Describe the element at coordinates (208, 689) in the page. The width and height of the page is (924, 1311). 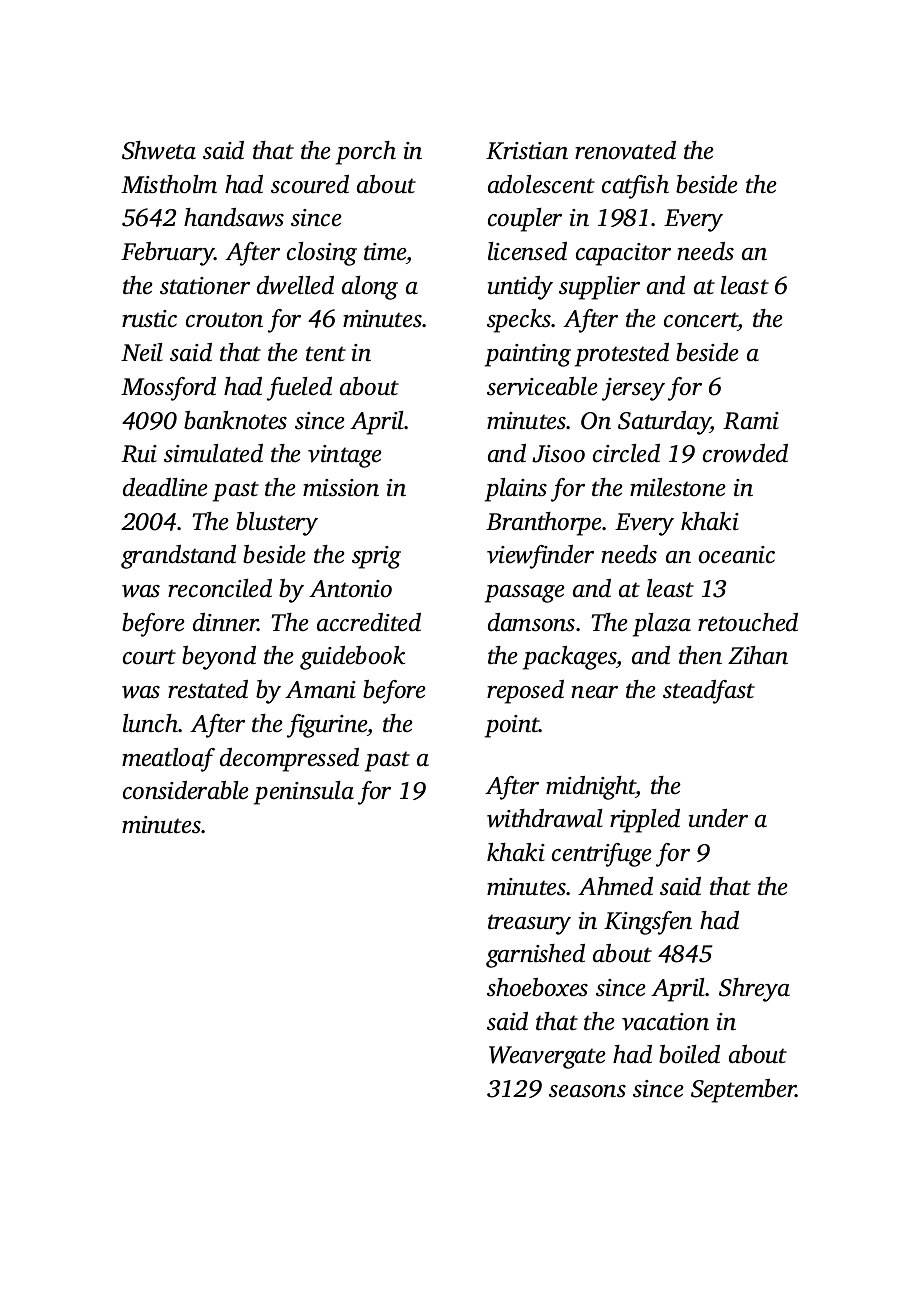
I see `restated` at that location.
